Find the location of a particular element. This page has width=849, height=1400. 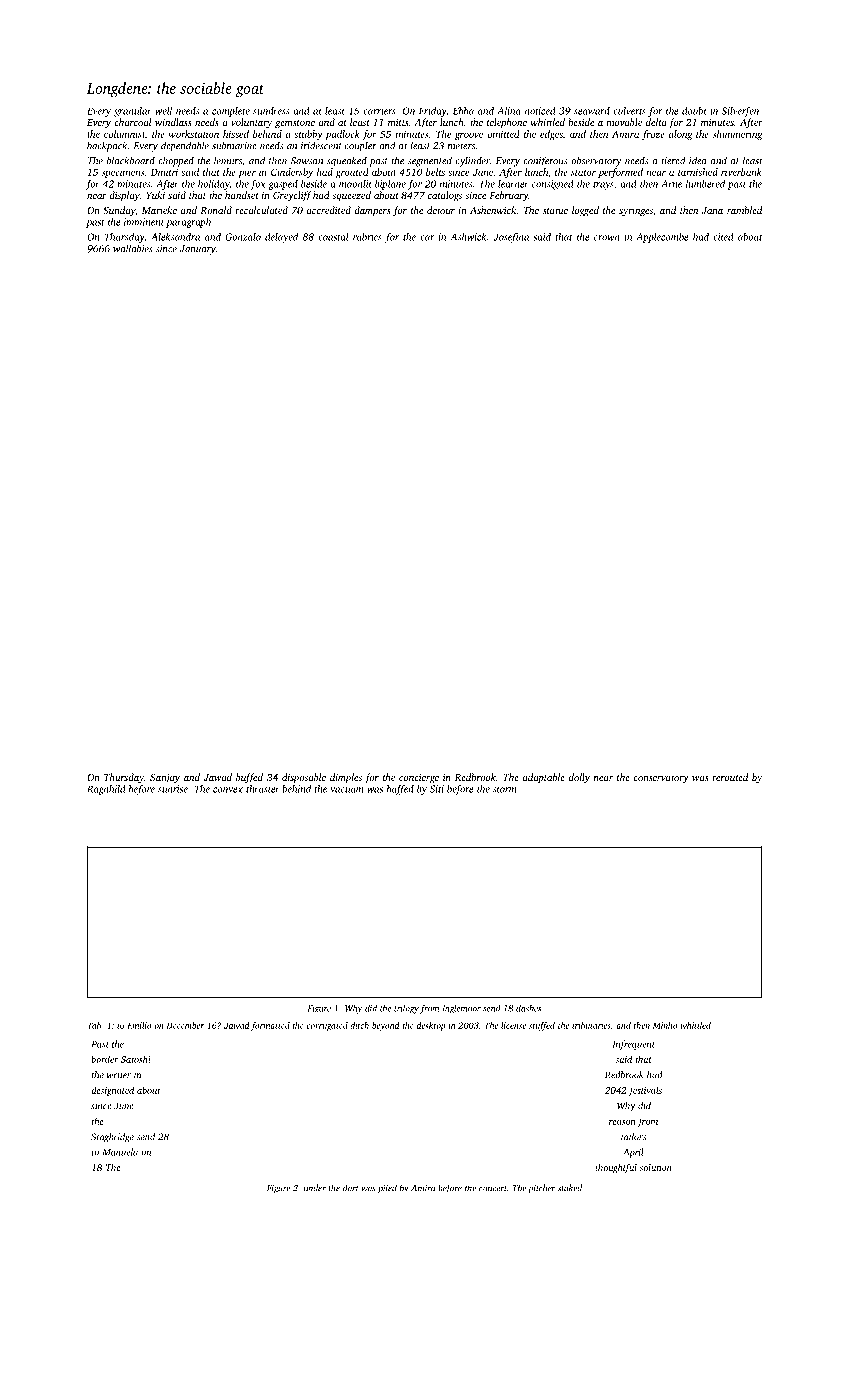

January is located at coordinates (198, 250).
